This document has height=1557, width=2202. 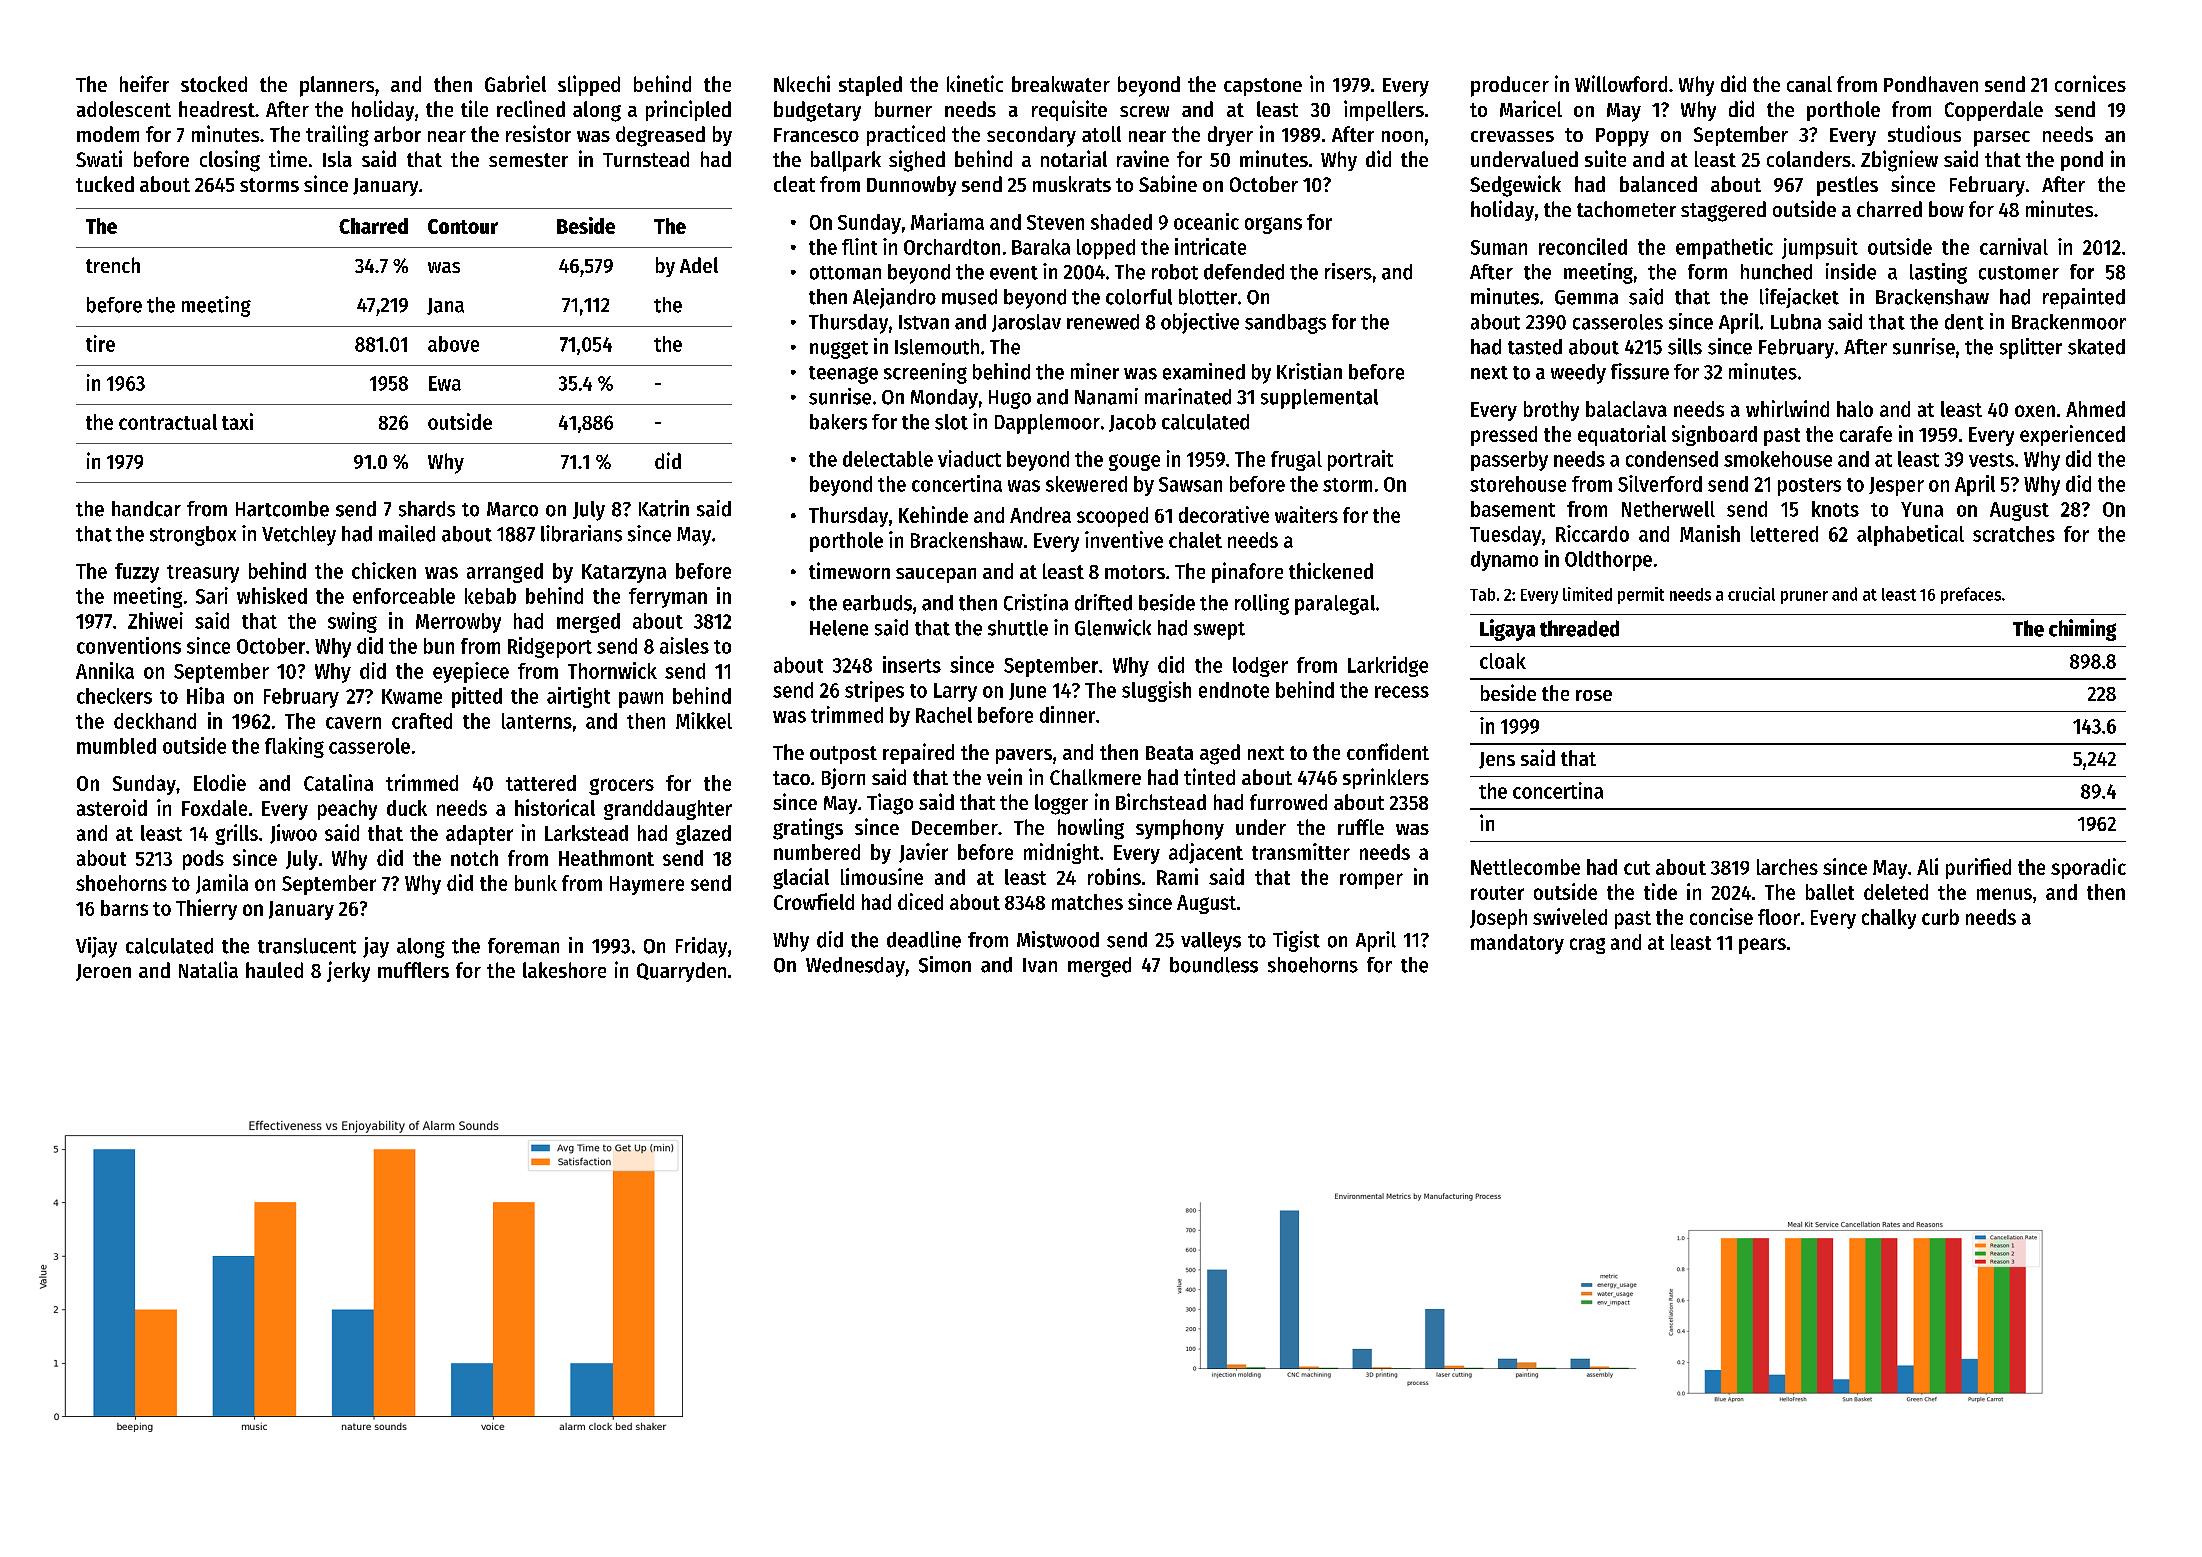 I want to click on ruffle, so click(x=1361, y=827).
